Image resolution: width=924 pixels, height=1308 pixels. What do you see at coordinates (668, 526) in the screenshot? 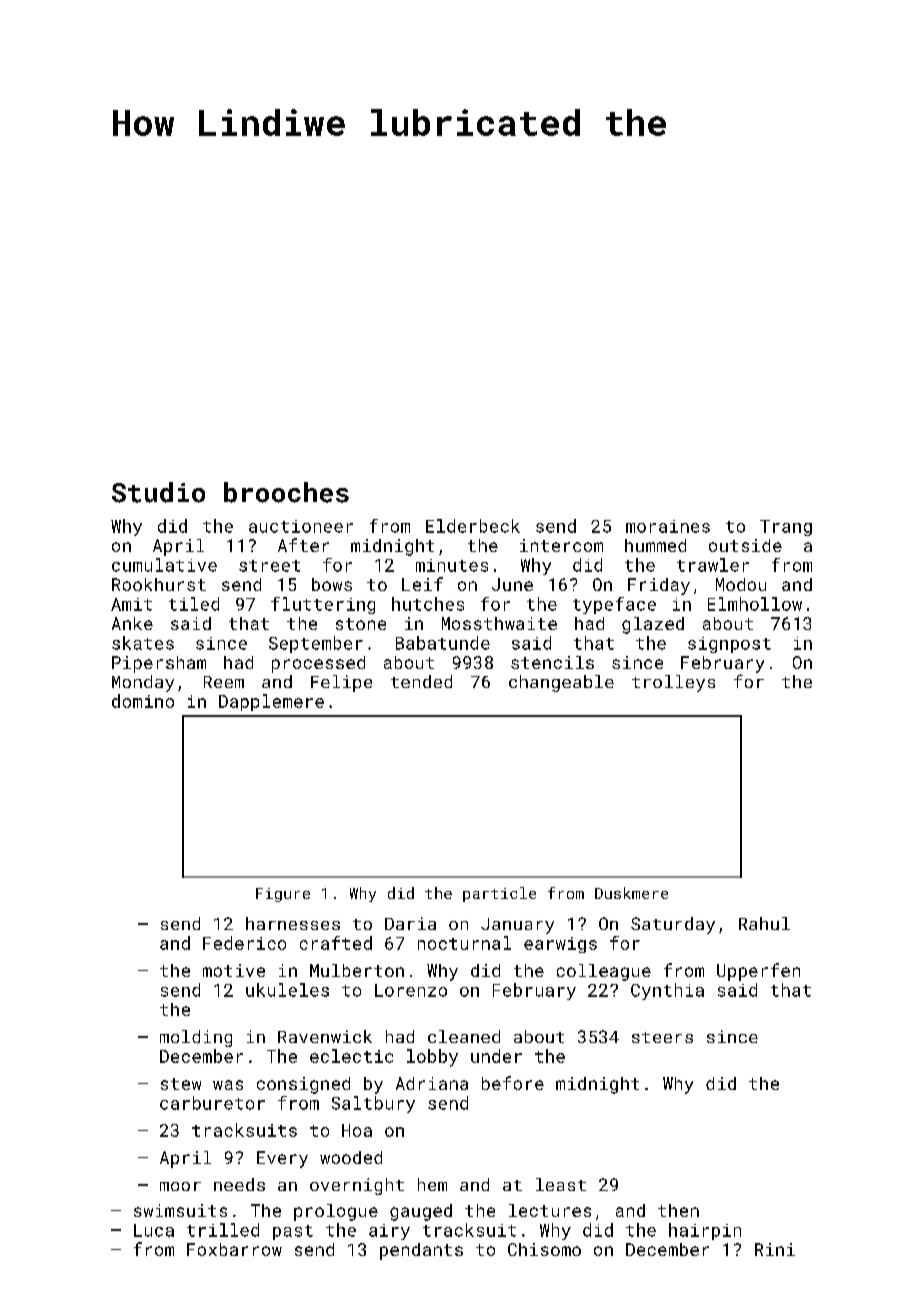
I see `moraines` at bounding box center [668, 526].
